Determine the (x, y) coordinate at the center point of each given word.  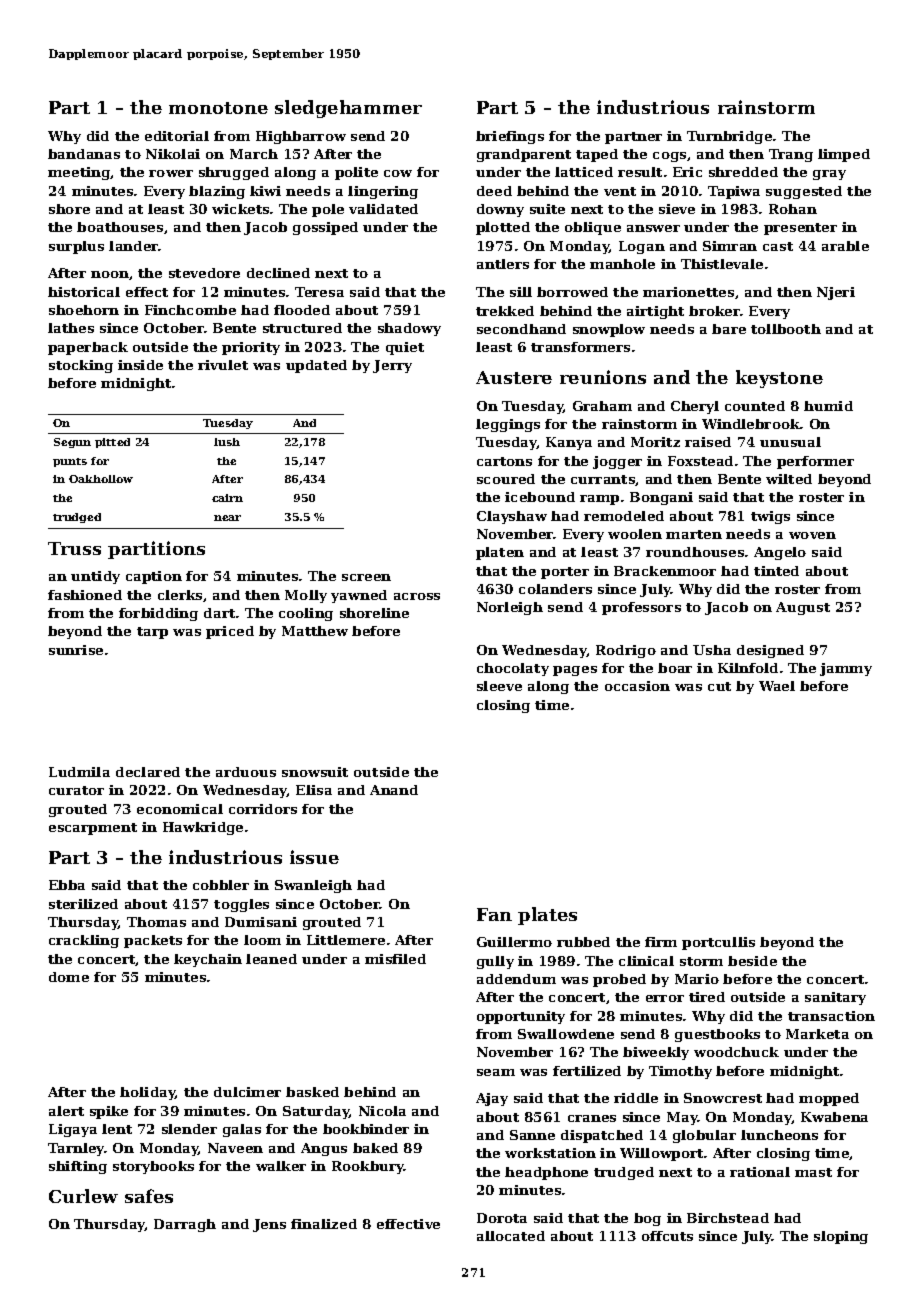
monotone (218, 108)
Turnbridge (729, 137)
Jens (269, 1225)
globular (704, 1136)
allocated (511, 1236)
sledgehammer (348, 109)
